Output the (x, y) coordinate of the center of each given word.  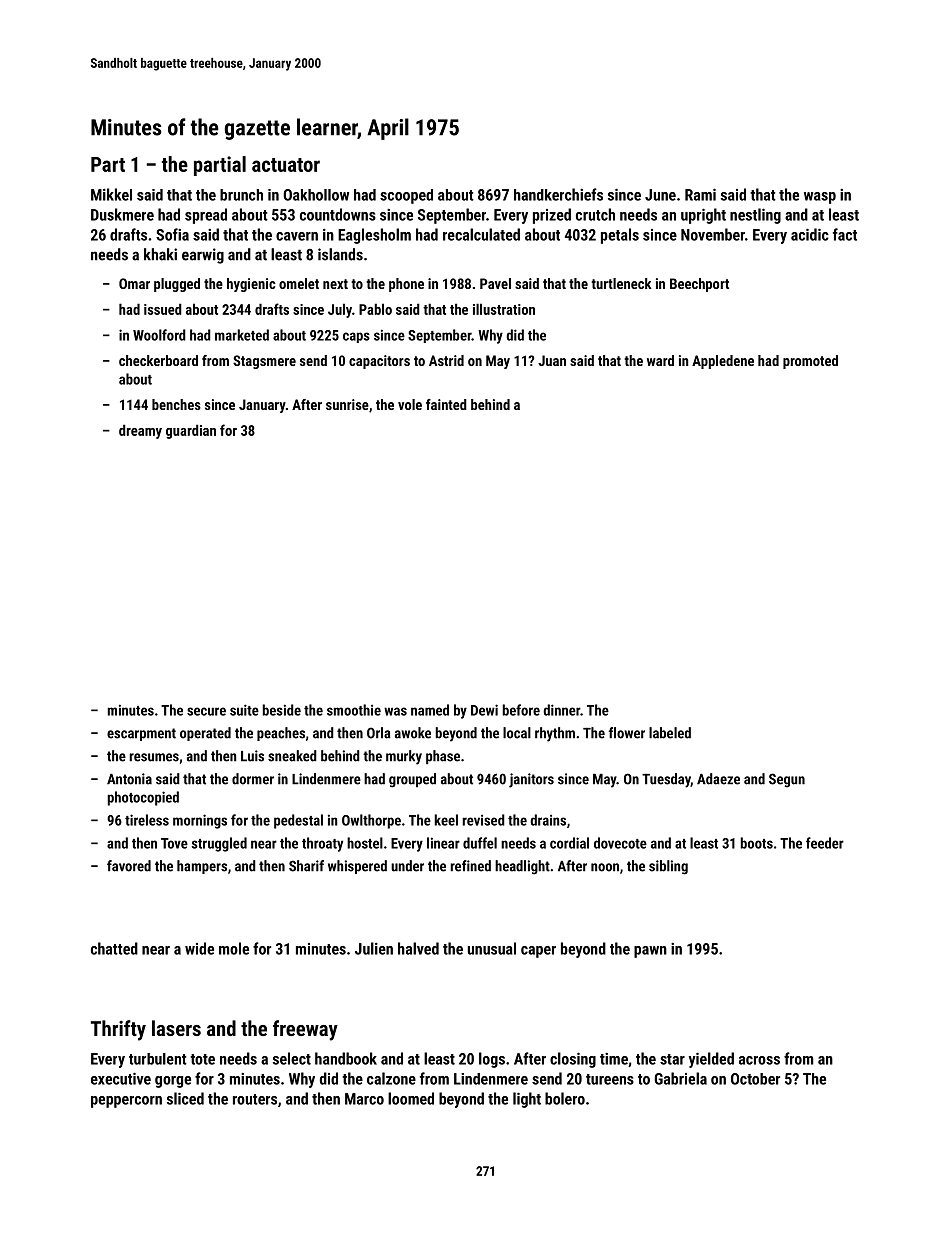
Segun (787, 780)
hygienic (251, 285)
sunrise (347, 404)
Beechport (699, 285)
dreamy (140, 431)
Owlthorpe (371, 821)
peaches (281, 734)
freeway (305, 1030)
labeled (670, 733)
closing (573, 1060)
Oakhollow (316, 195)
